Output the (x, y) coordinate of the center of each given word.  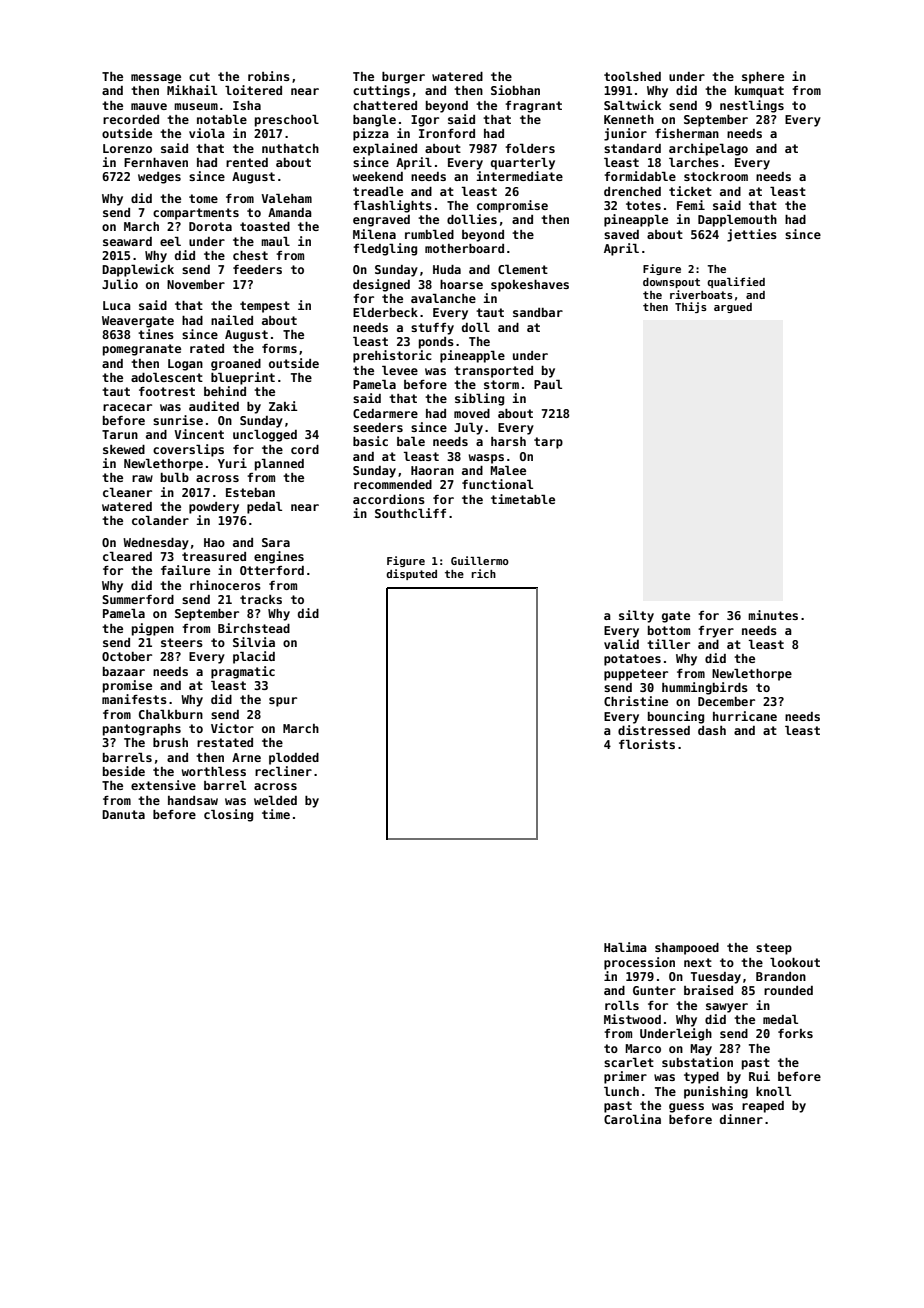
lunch (621, 1091)
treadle (378, 191)
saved (621, 234)
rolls (622, 1005)
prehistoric (392, 356)
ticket (690, 191)
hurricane (745, 716)
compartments (196, 214)
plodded (294, 758)
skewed (124, 449)
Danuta (123, 814)
